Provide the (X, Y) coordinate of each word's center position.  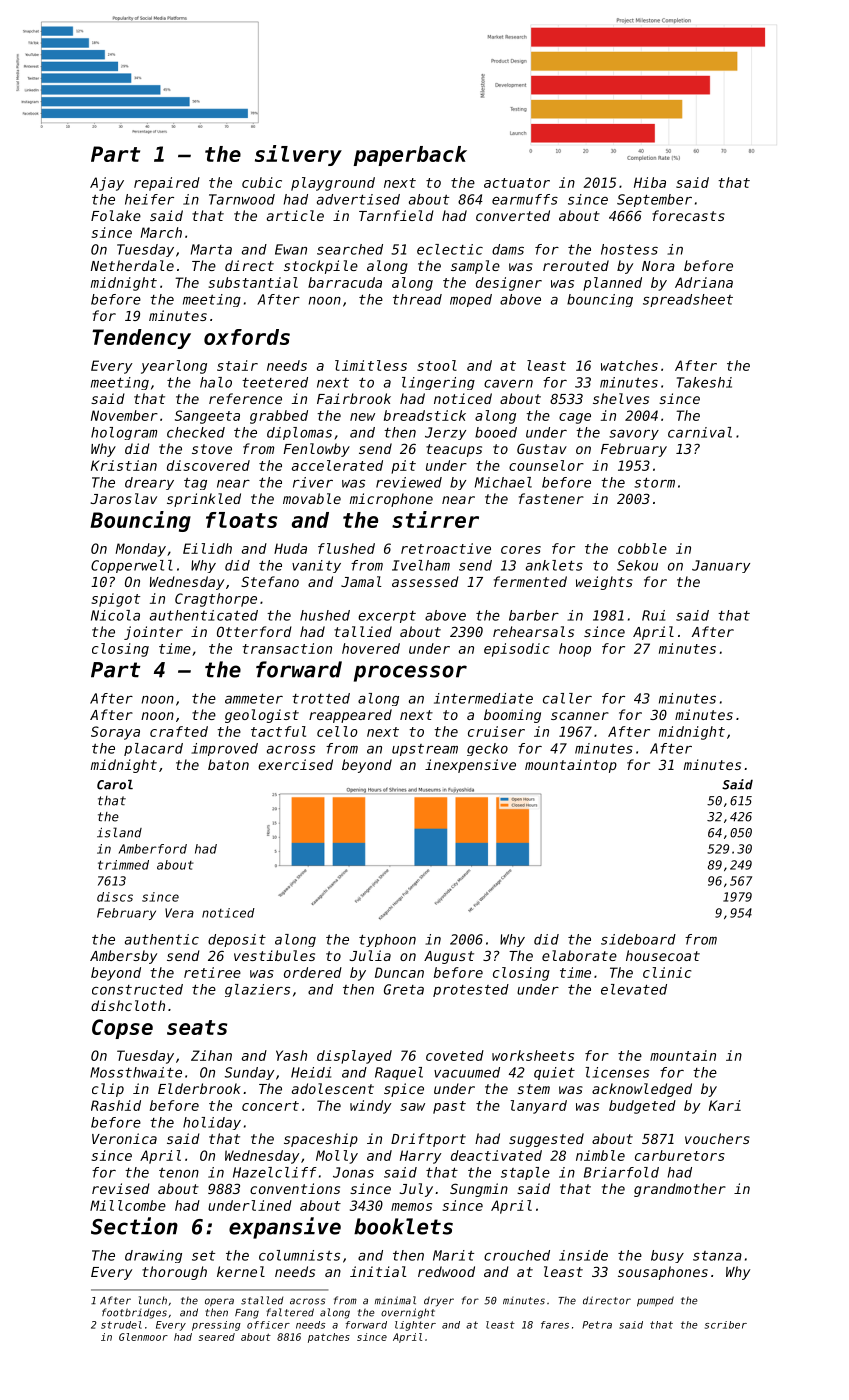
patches (329, 1338)
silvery (298, 155)
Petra (597, 1325)
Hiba (650, 182)
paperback (410, 156)
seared (217, 1337)
